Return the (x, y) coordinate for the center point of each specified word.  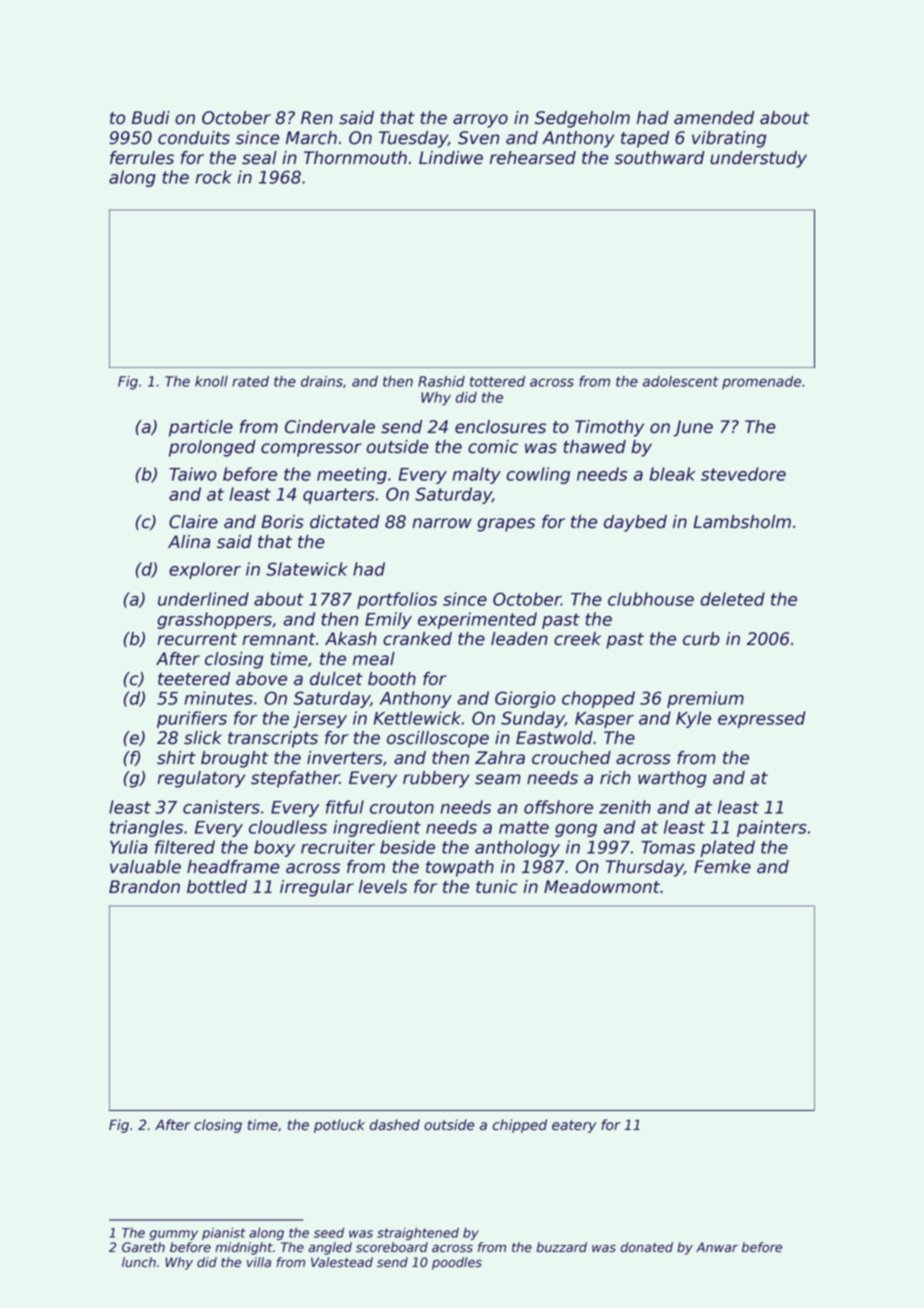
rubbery (436, 779)
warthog (672, 779)
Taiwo (193, 474)
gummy (174, 1235)
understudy (758, 159)
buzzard (561, 1247)
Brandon (144, 887)
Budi (151, 118)
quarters (339, 496)
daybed (635, 523)
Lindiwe (451, 158)
